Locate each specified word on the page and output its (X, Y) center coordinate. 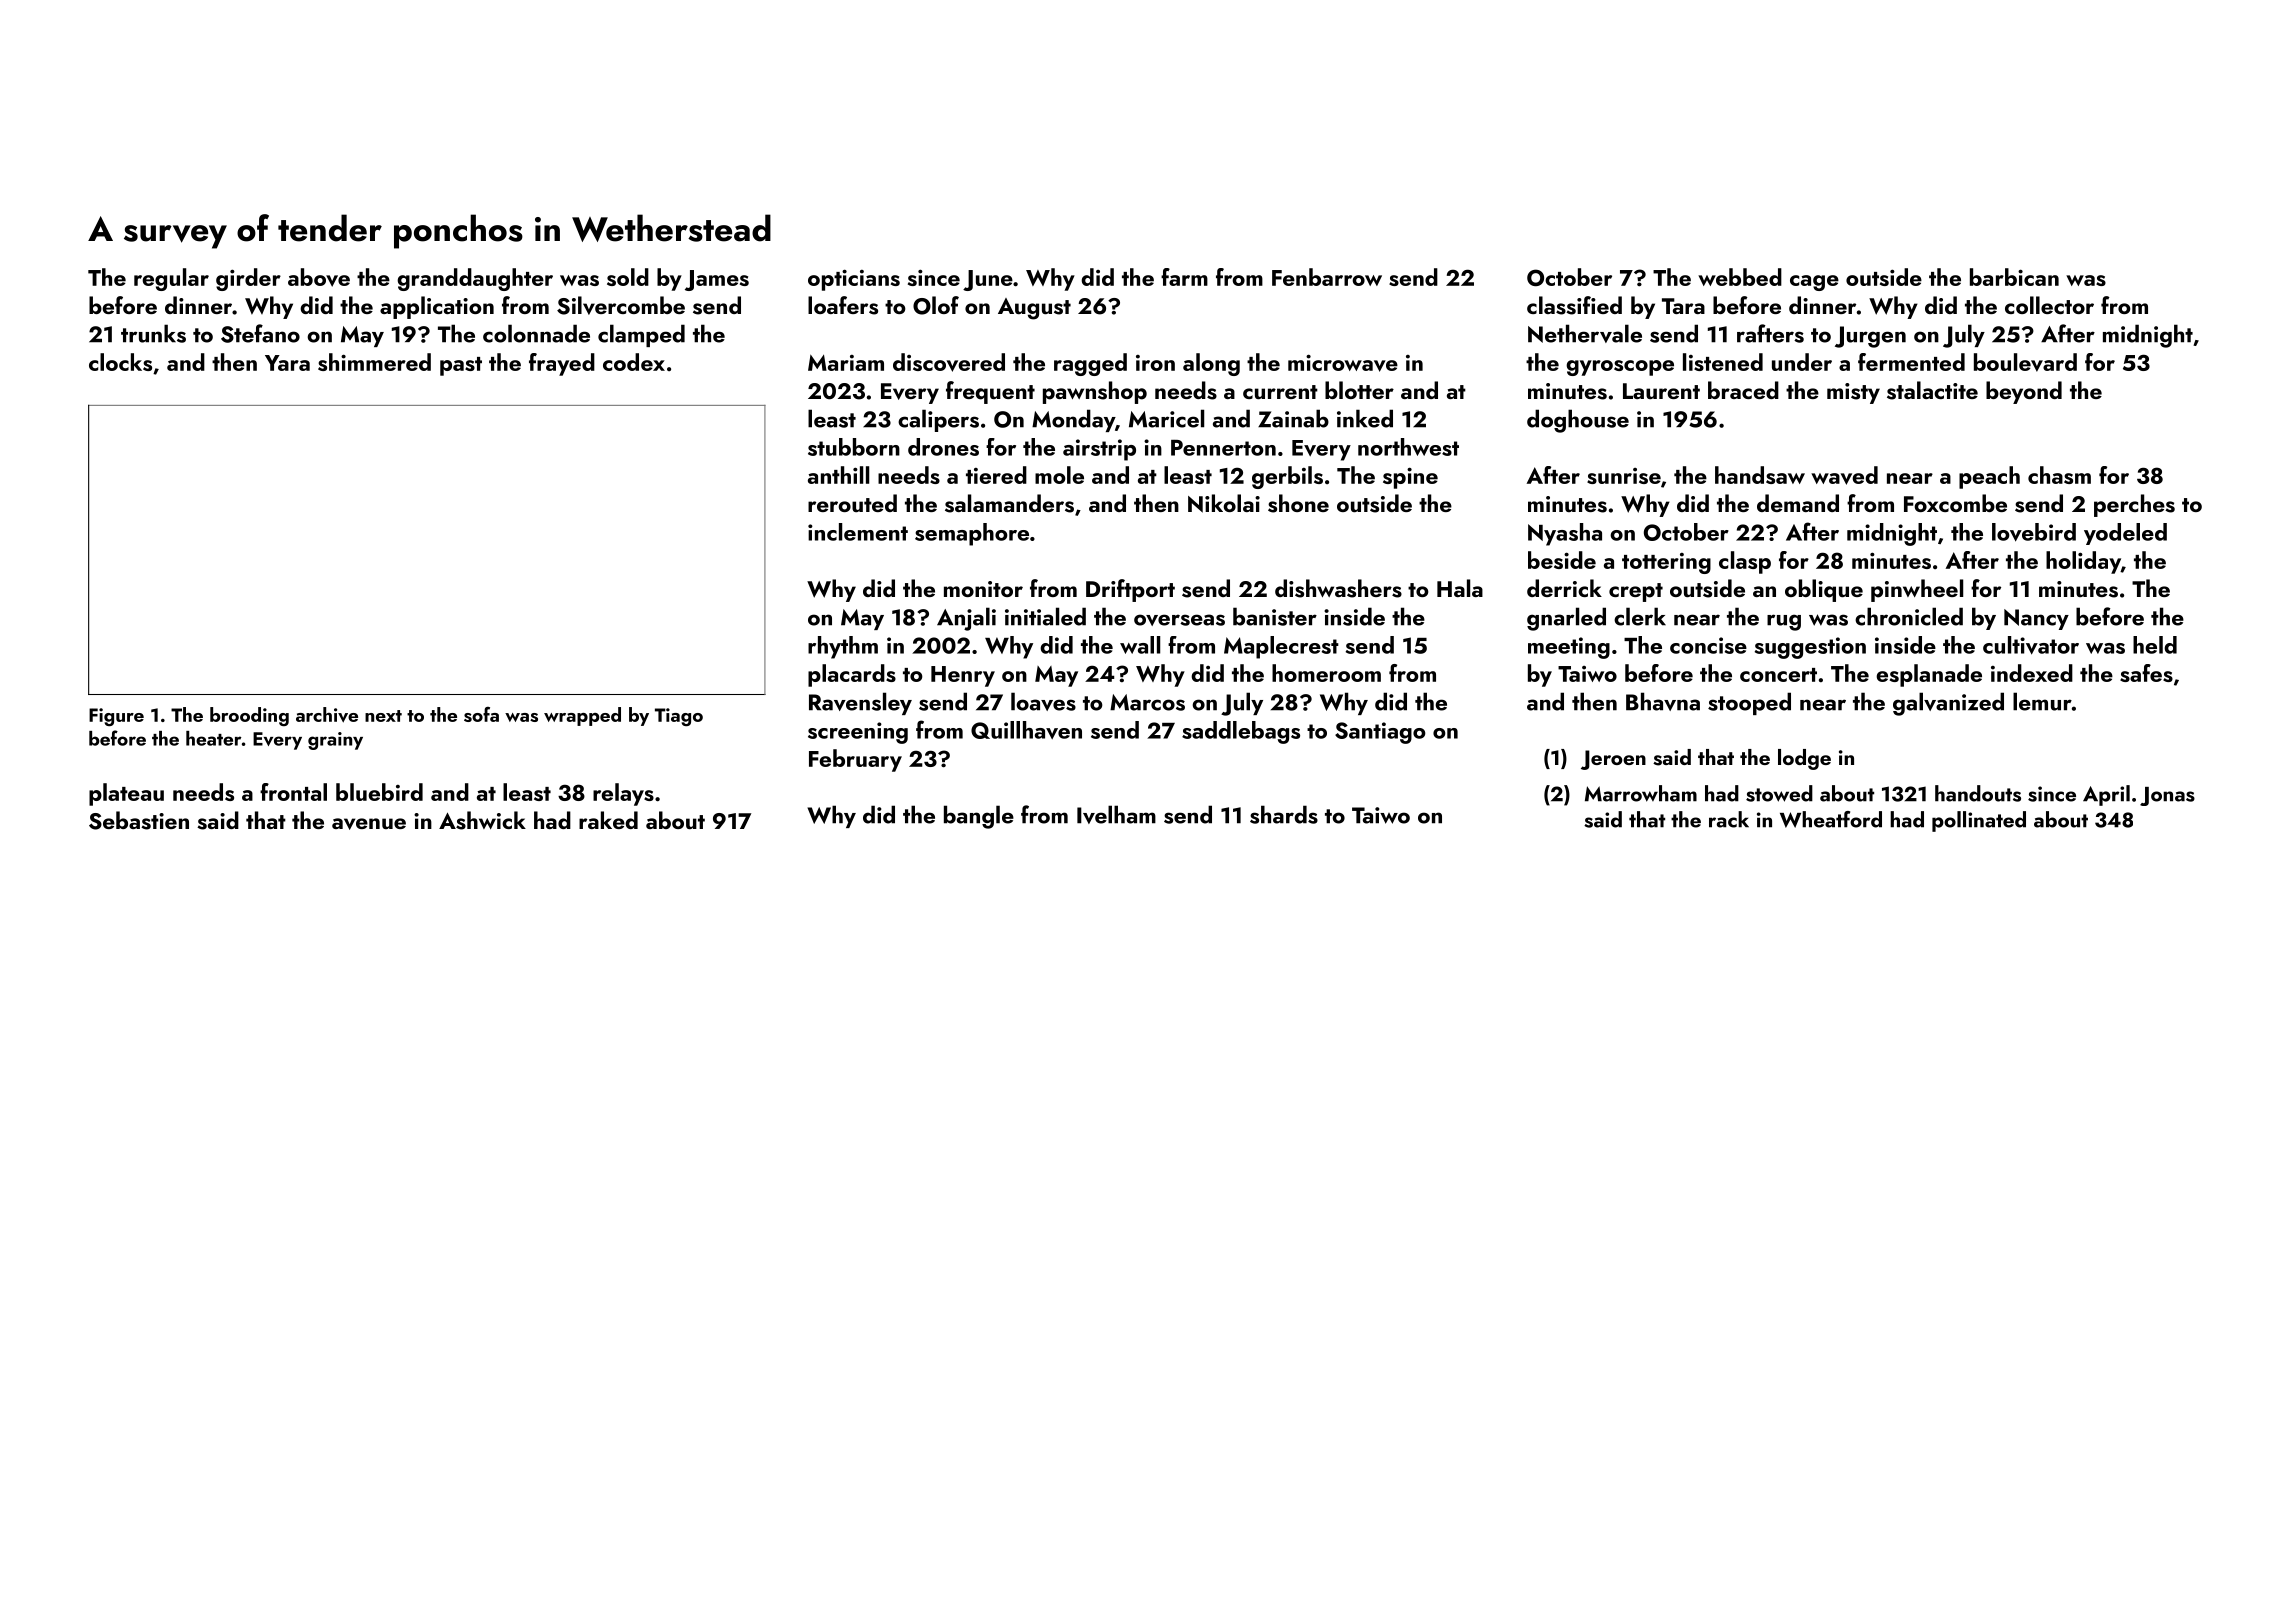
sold (628, 277)
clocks (120, 362)
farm (1184, 277)
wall (1140, 645)
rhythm (843, 647)
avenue (369, 824)
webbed (1740, 277)
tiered (996, 475)
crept (1636, 592)
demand (1798, 503)
